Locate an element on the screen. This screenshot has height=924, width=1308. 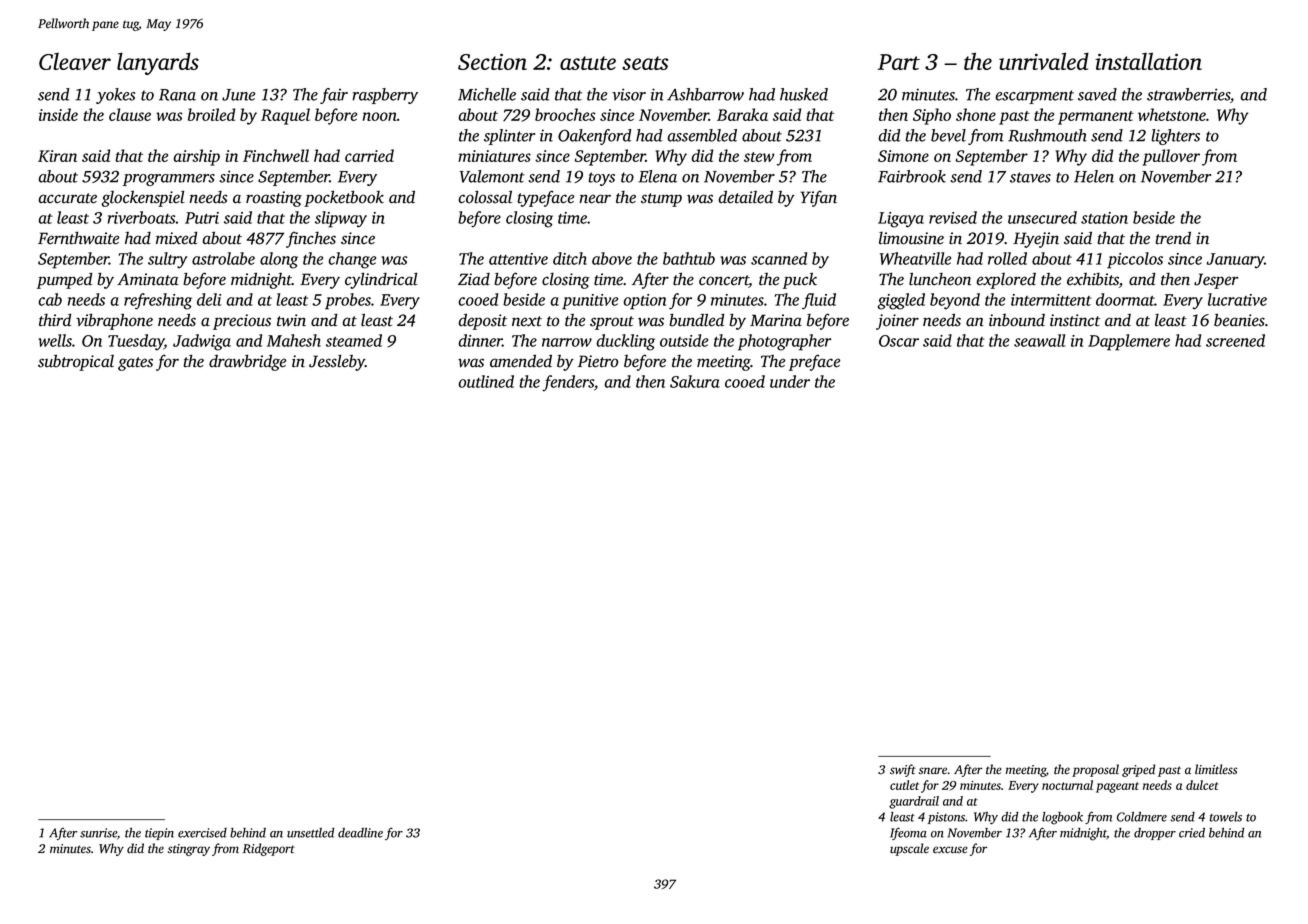
gates is located at coordinates (135, 364).
